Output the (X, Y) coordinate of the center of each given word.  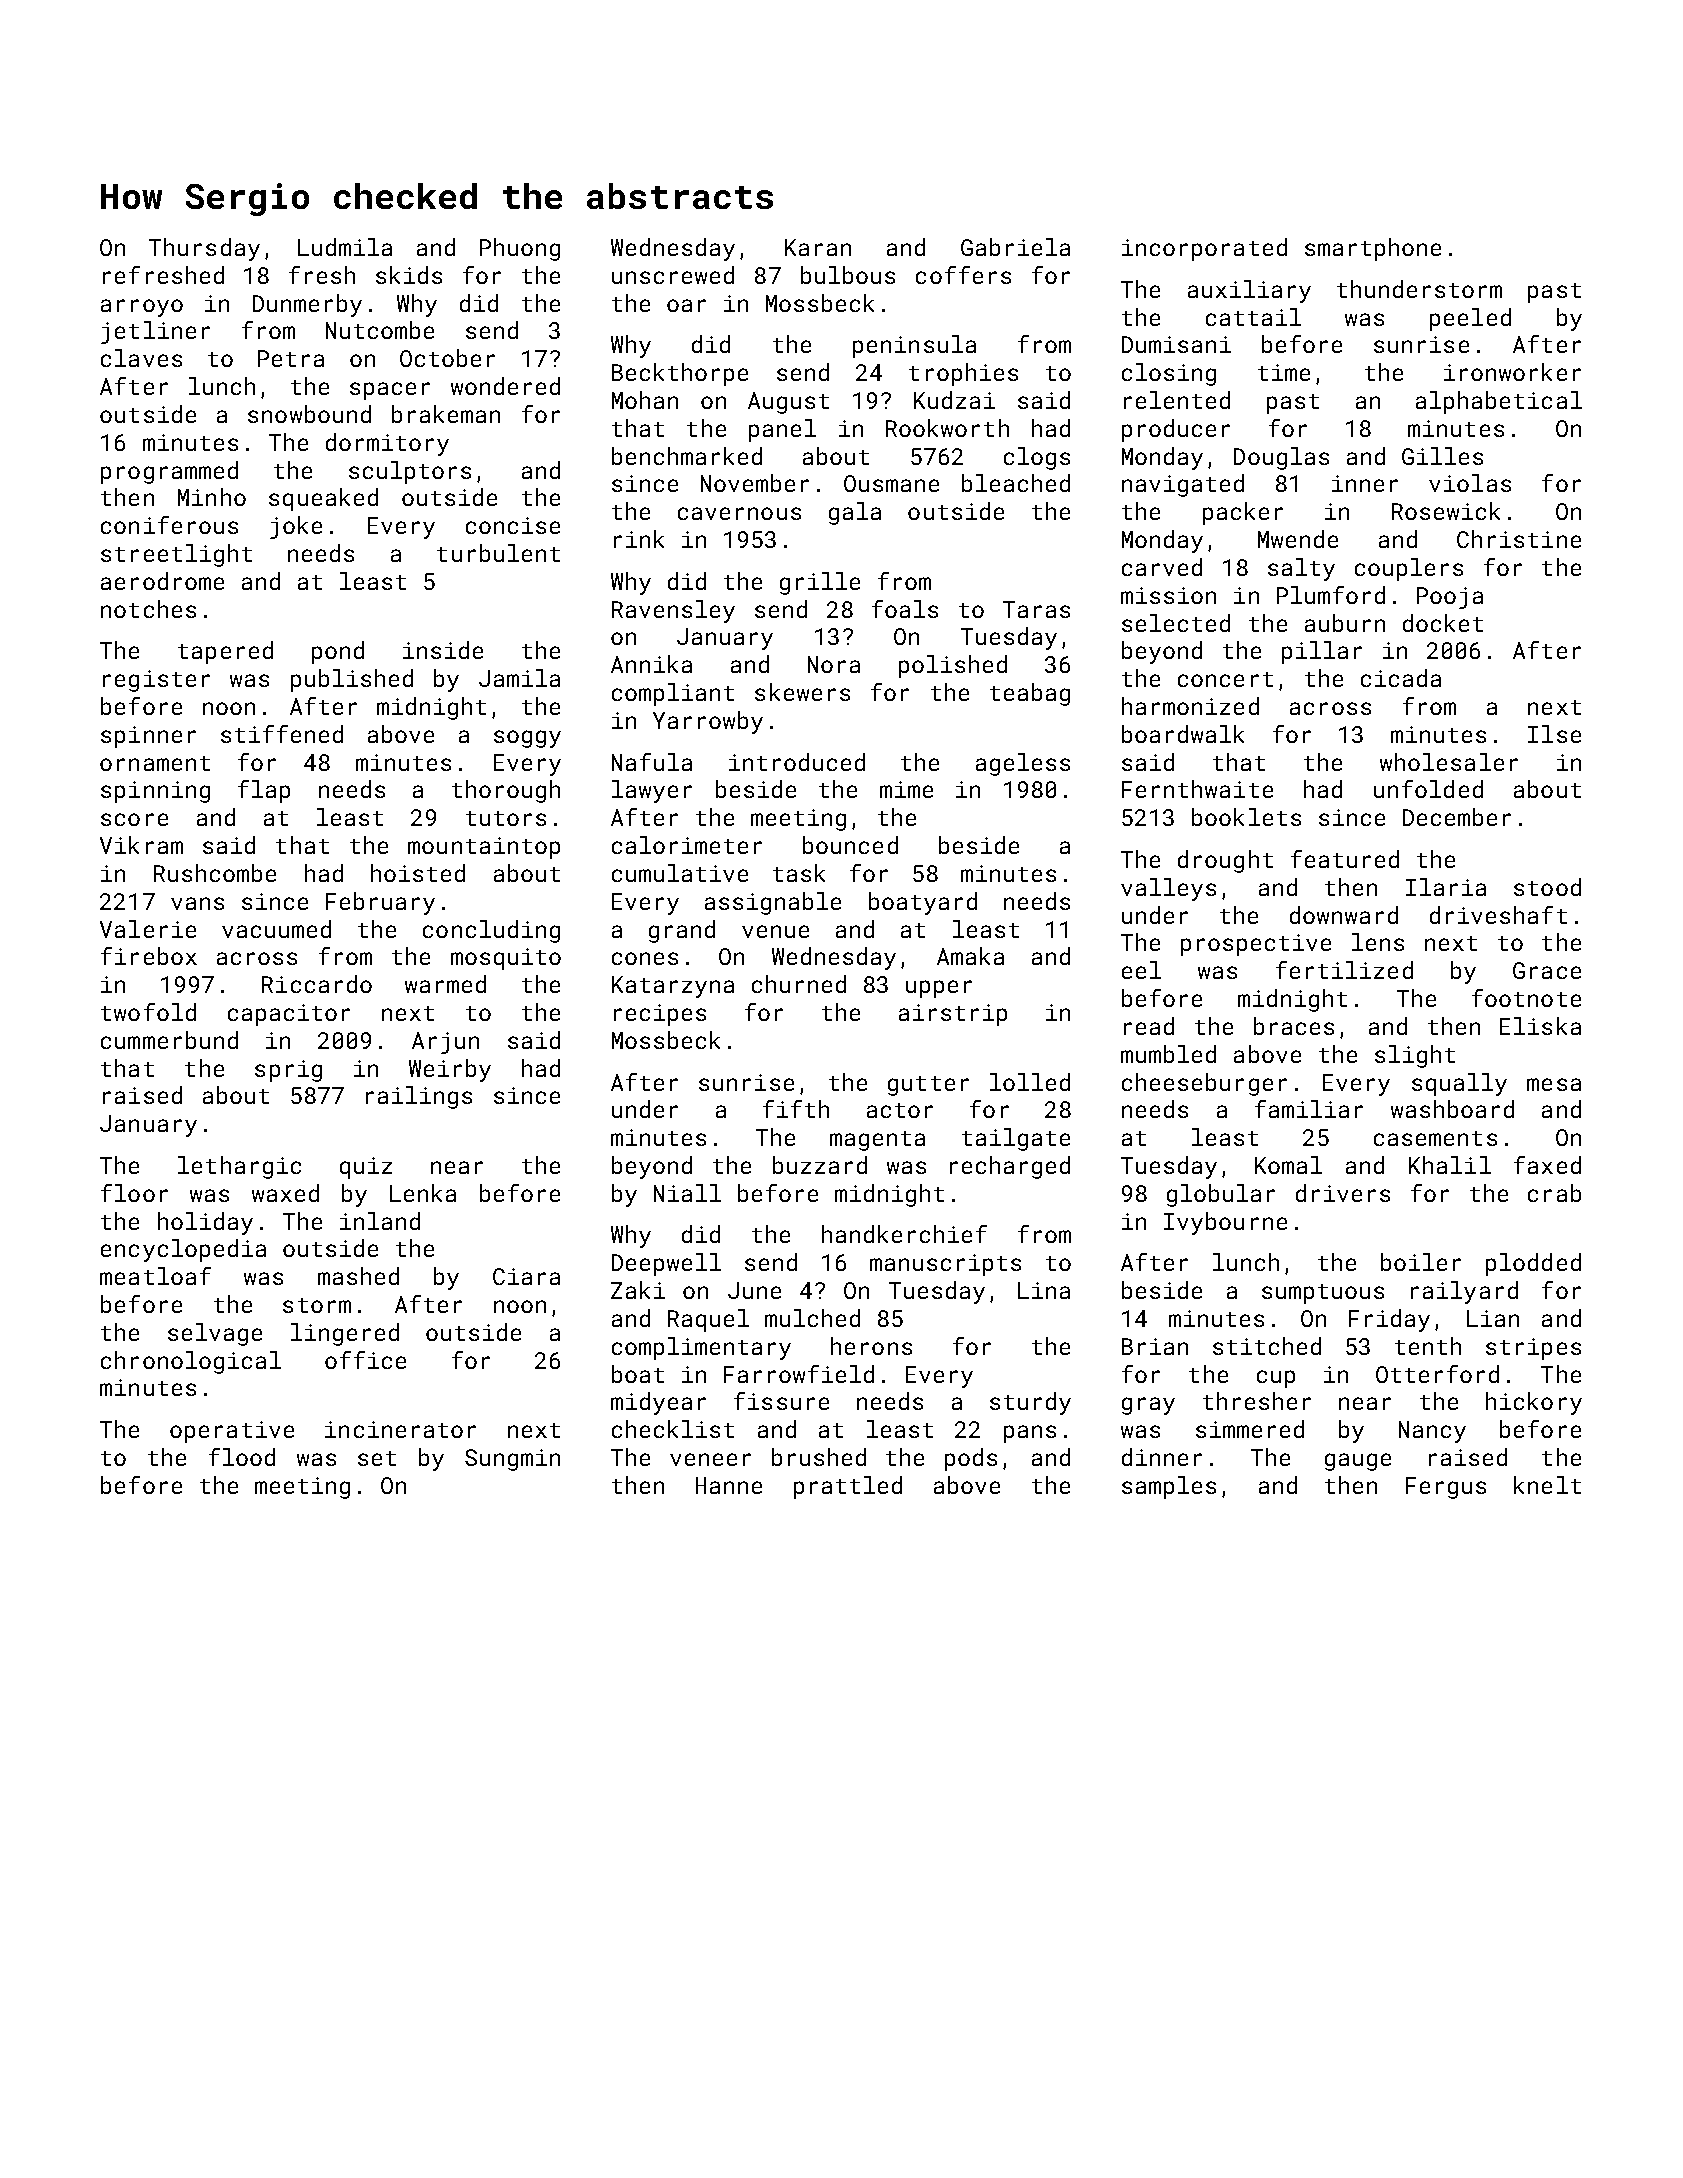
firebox (149, 956)
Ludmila (345, 247)
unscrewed (673, 275)
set (377, 1458)
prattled (848, 1487)
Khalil (1450, 1165)
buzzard (820, 1165)
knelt (1547, 1485)
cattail (1253, 317)
